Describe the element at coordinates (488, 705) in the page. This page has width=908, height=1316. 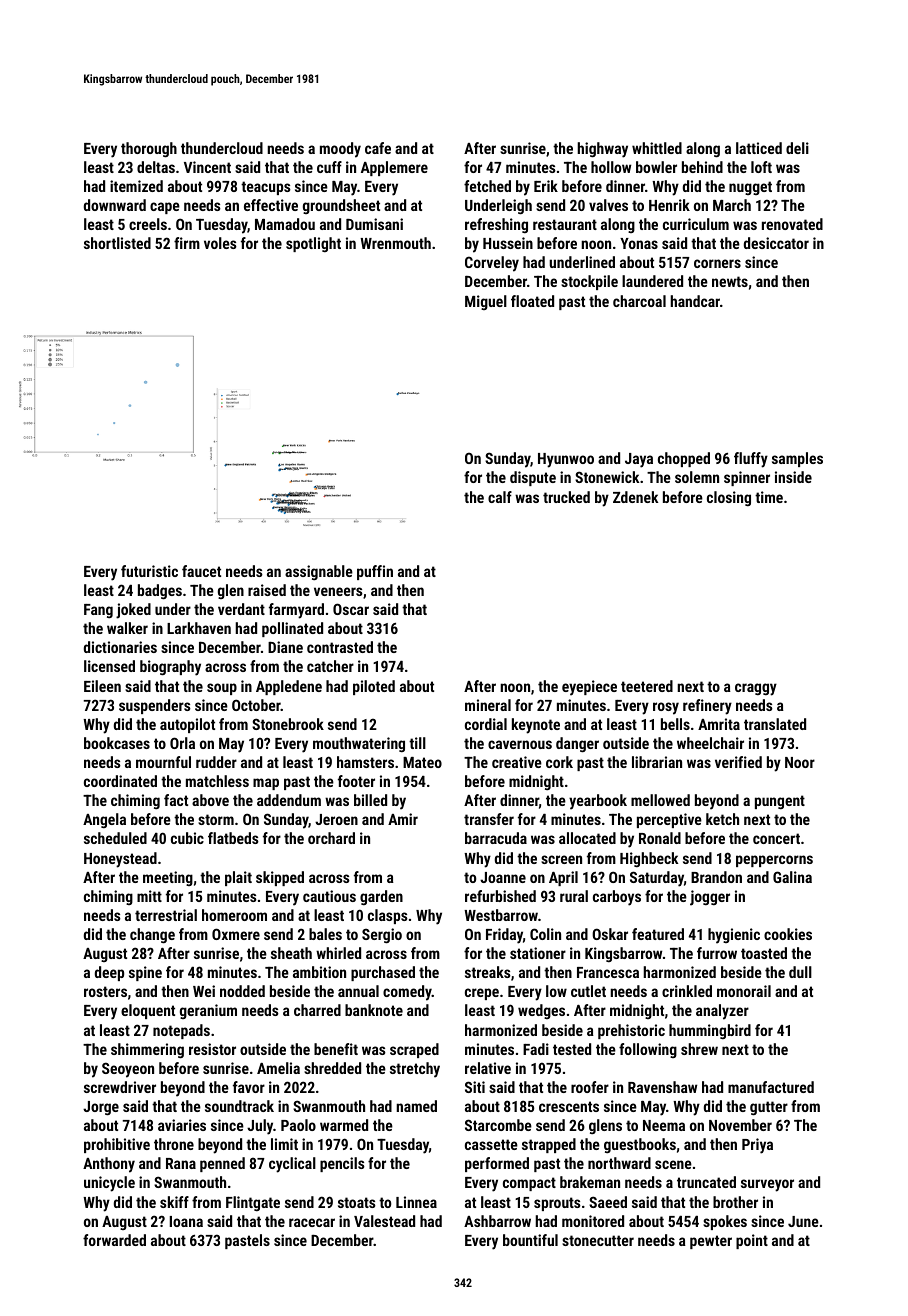
I see `mineral` at that location.
